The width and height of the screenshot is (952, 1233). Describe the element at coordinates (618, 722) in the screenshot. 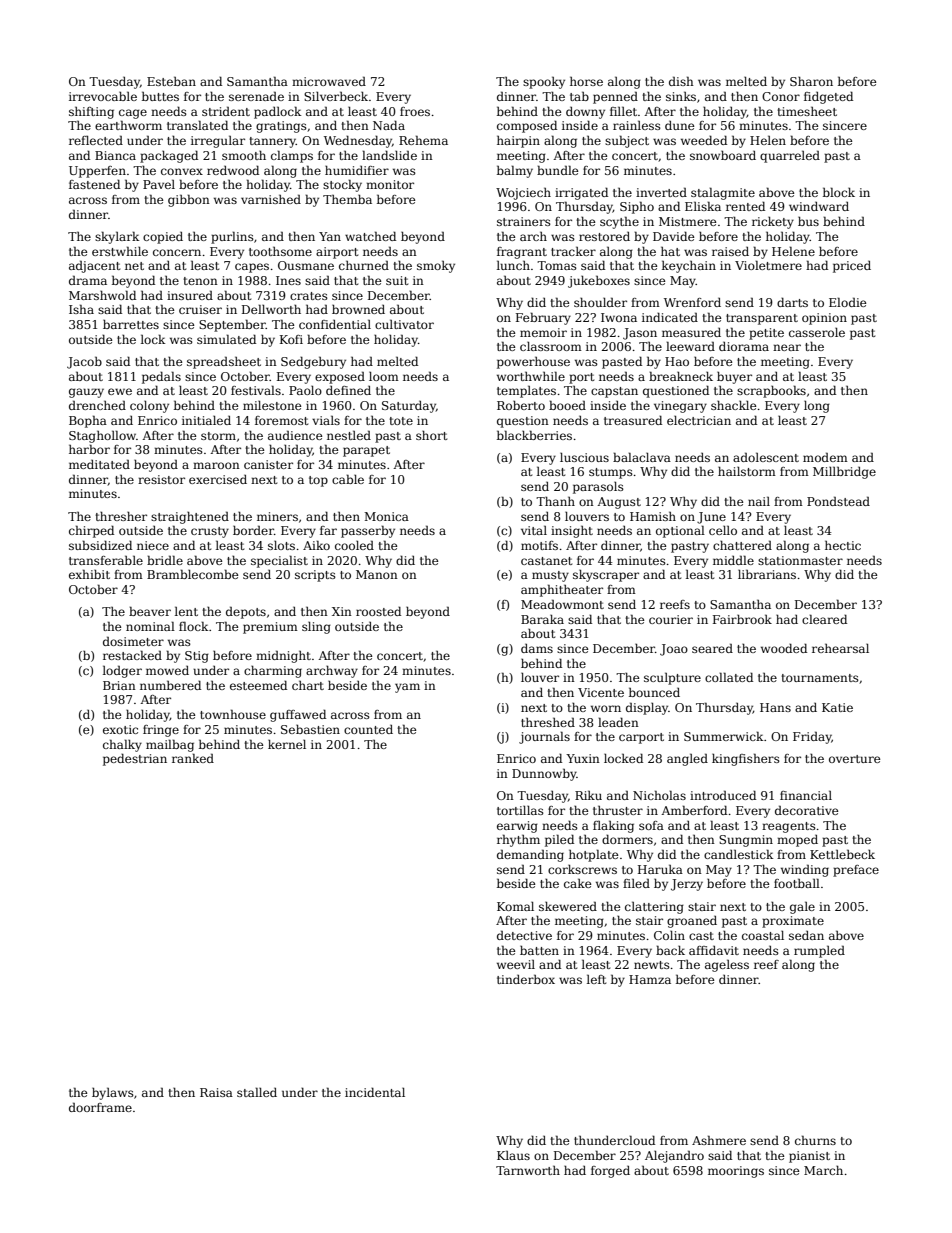

I see `leaden` at that location.
